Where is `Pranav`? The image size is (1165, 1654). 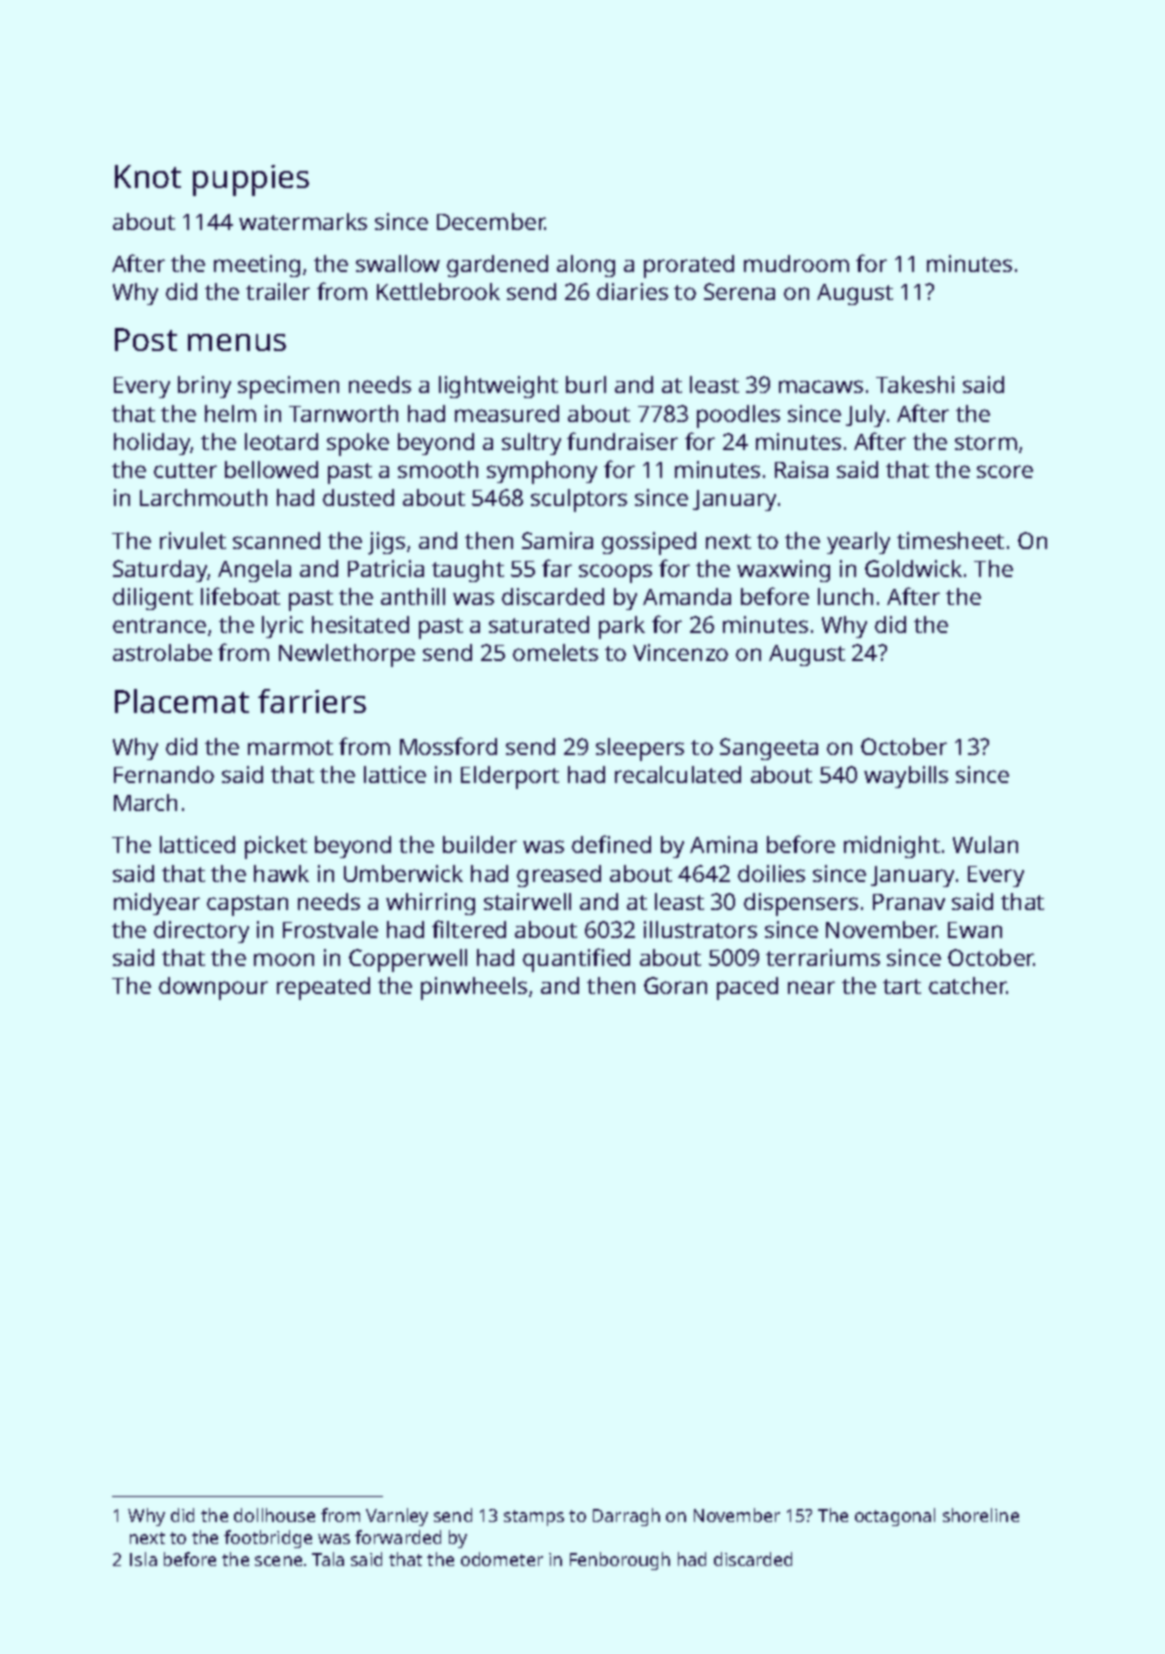 Pranav is located at coordinates (909, 902).
